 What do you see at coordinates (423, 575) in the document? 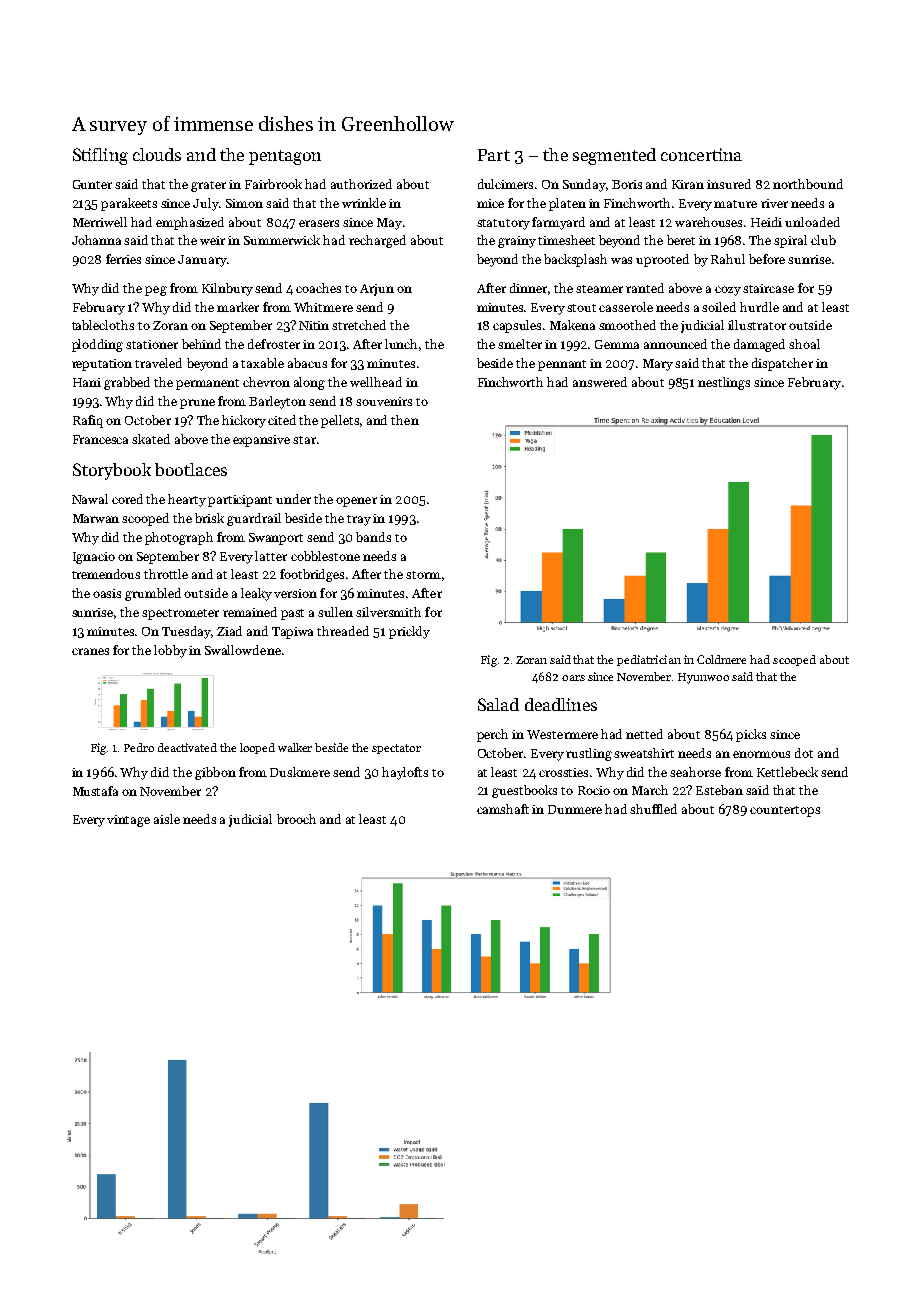
I see `storm` at bounding box center [423, 575].
